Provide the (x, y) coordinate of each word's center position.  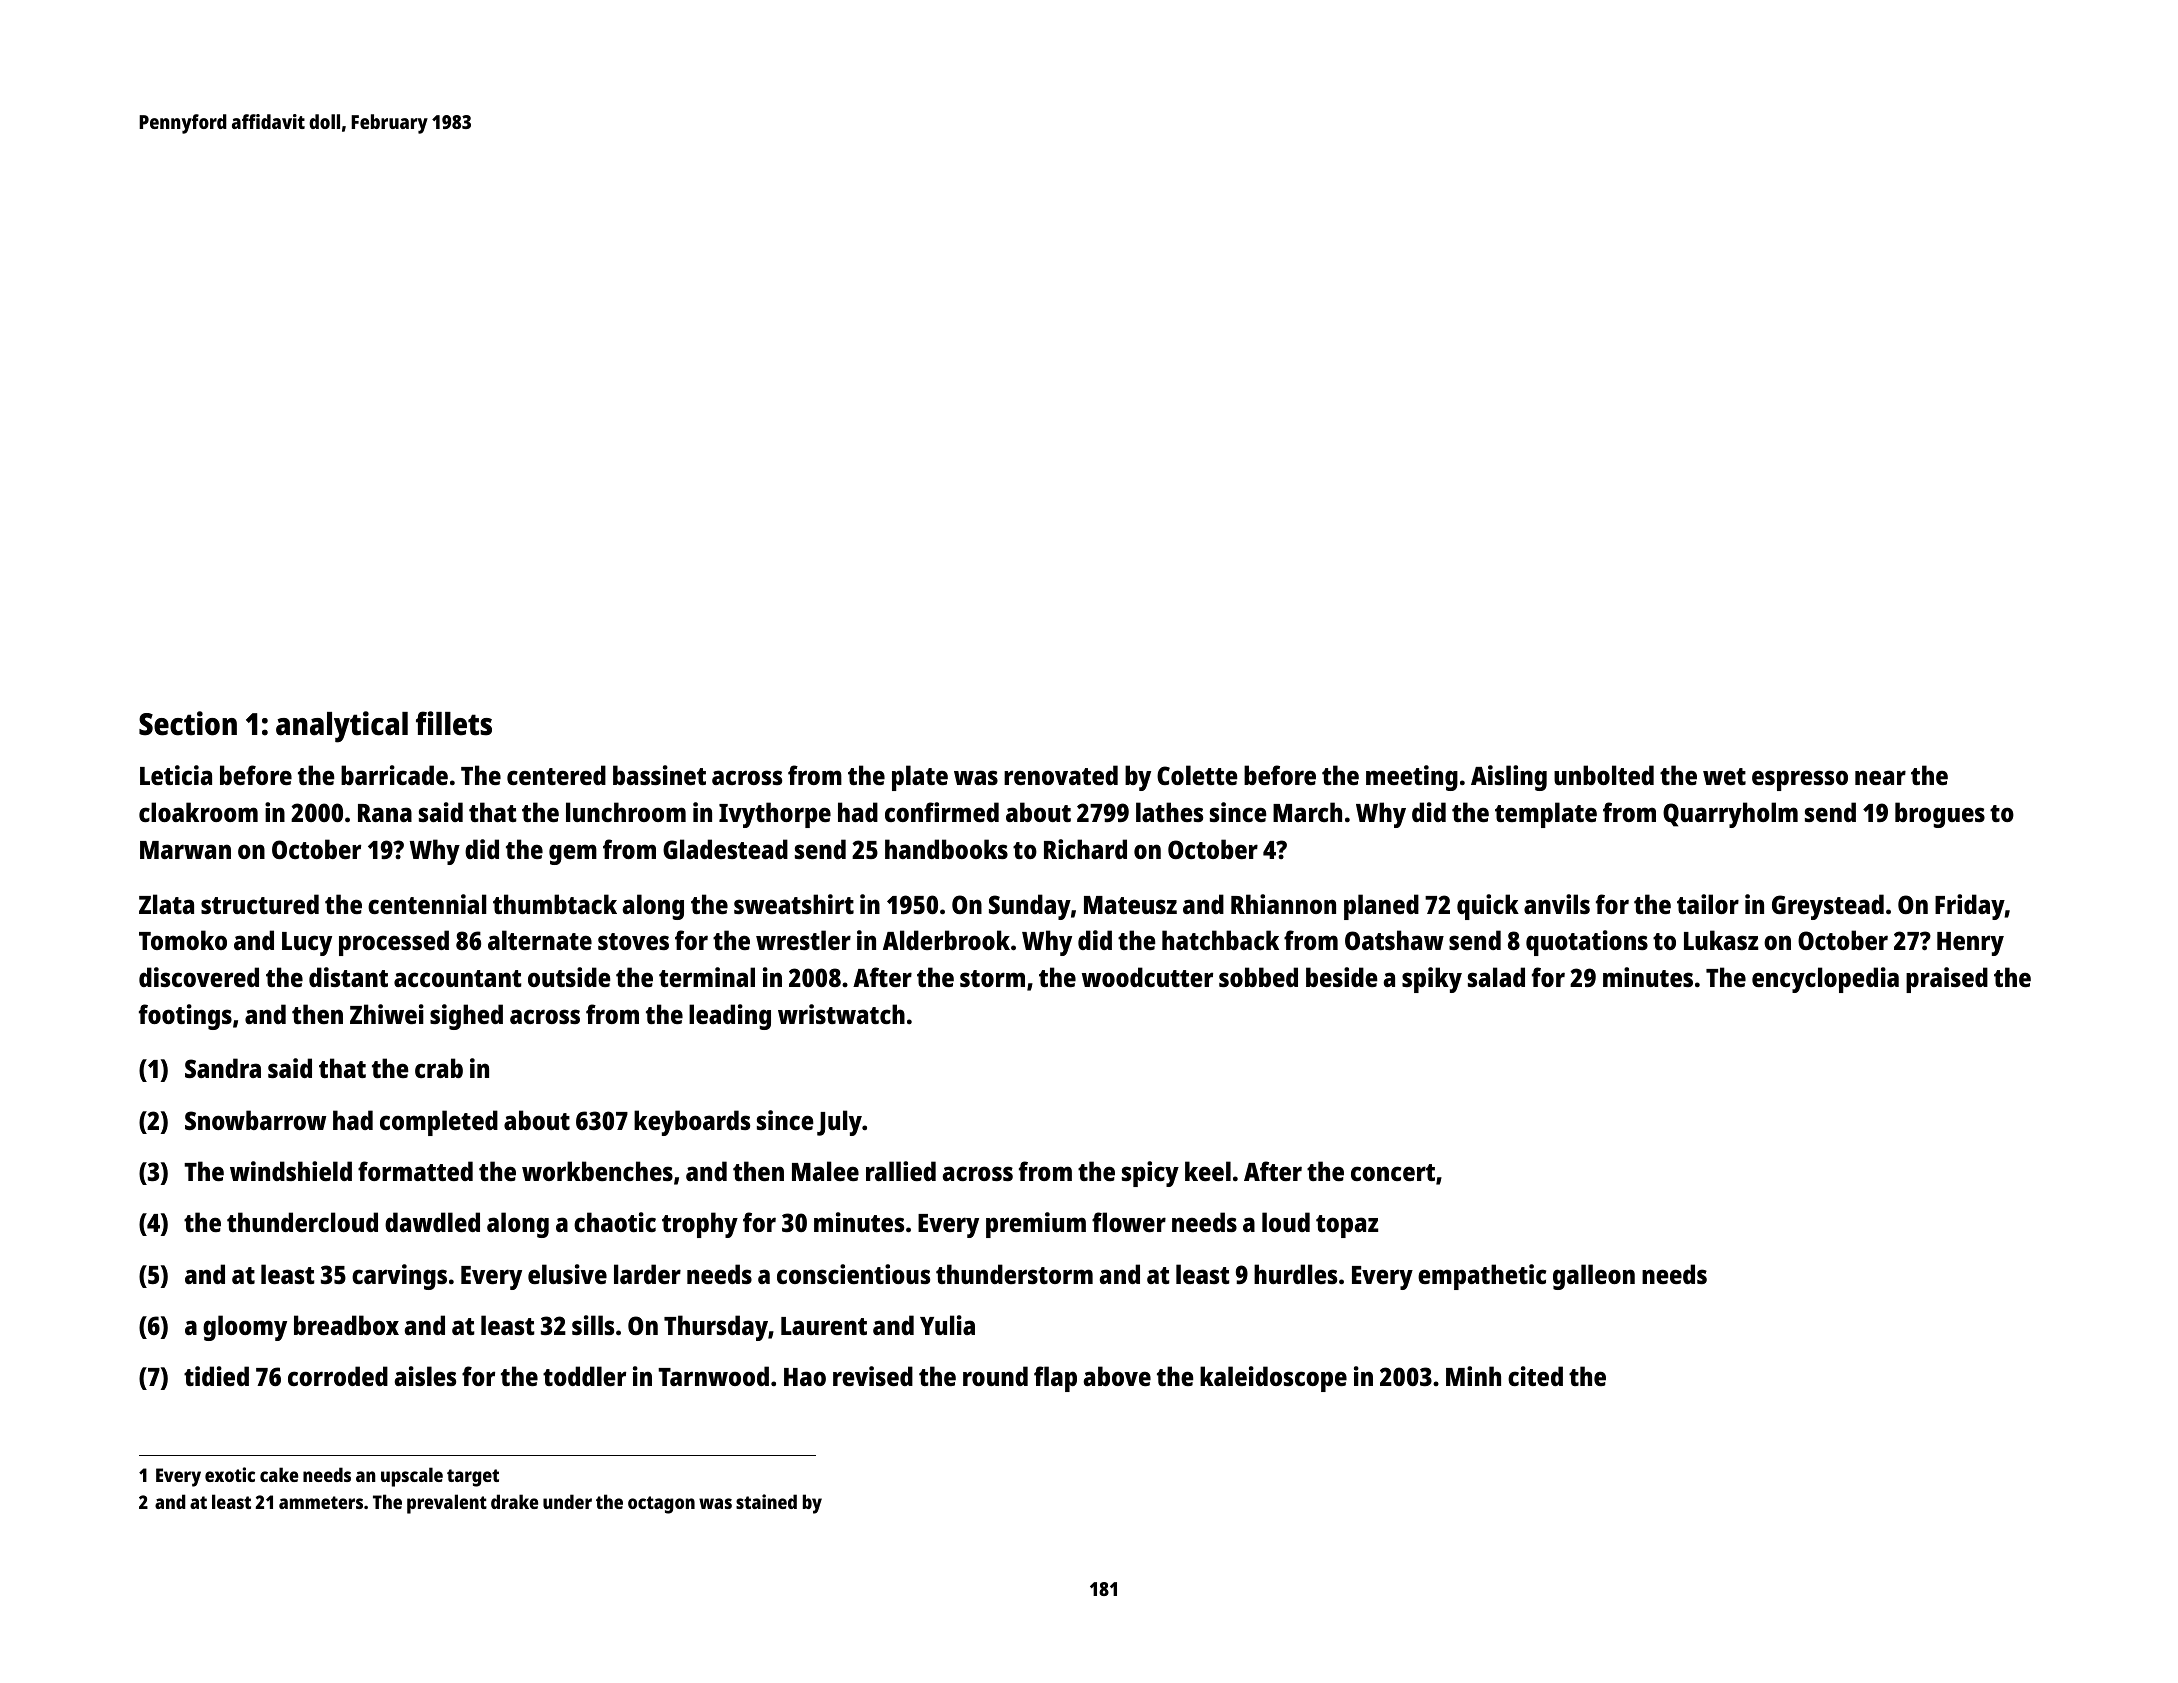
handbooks (946, 849)
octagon (661, 1505)
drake (514, 1501)
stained (766, 1501)
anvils (1557, 904)
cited (1535, 1376)
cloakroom (198, 812)
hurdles (1295, 1274)
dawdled (432, 1222)
